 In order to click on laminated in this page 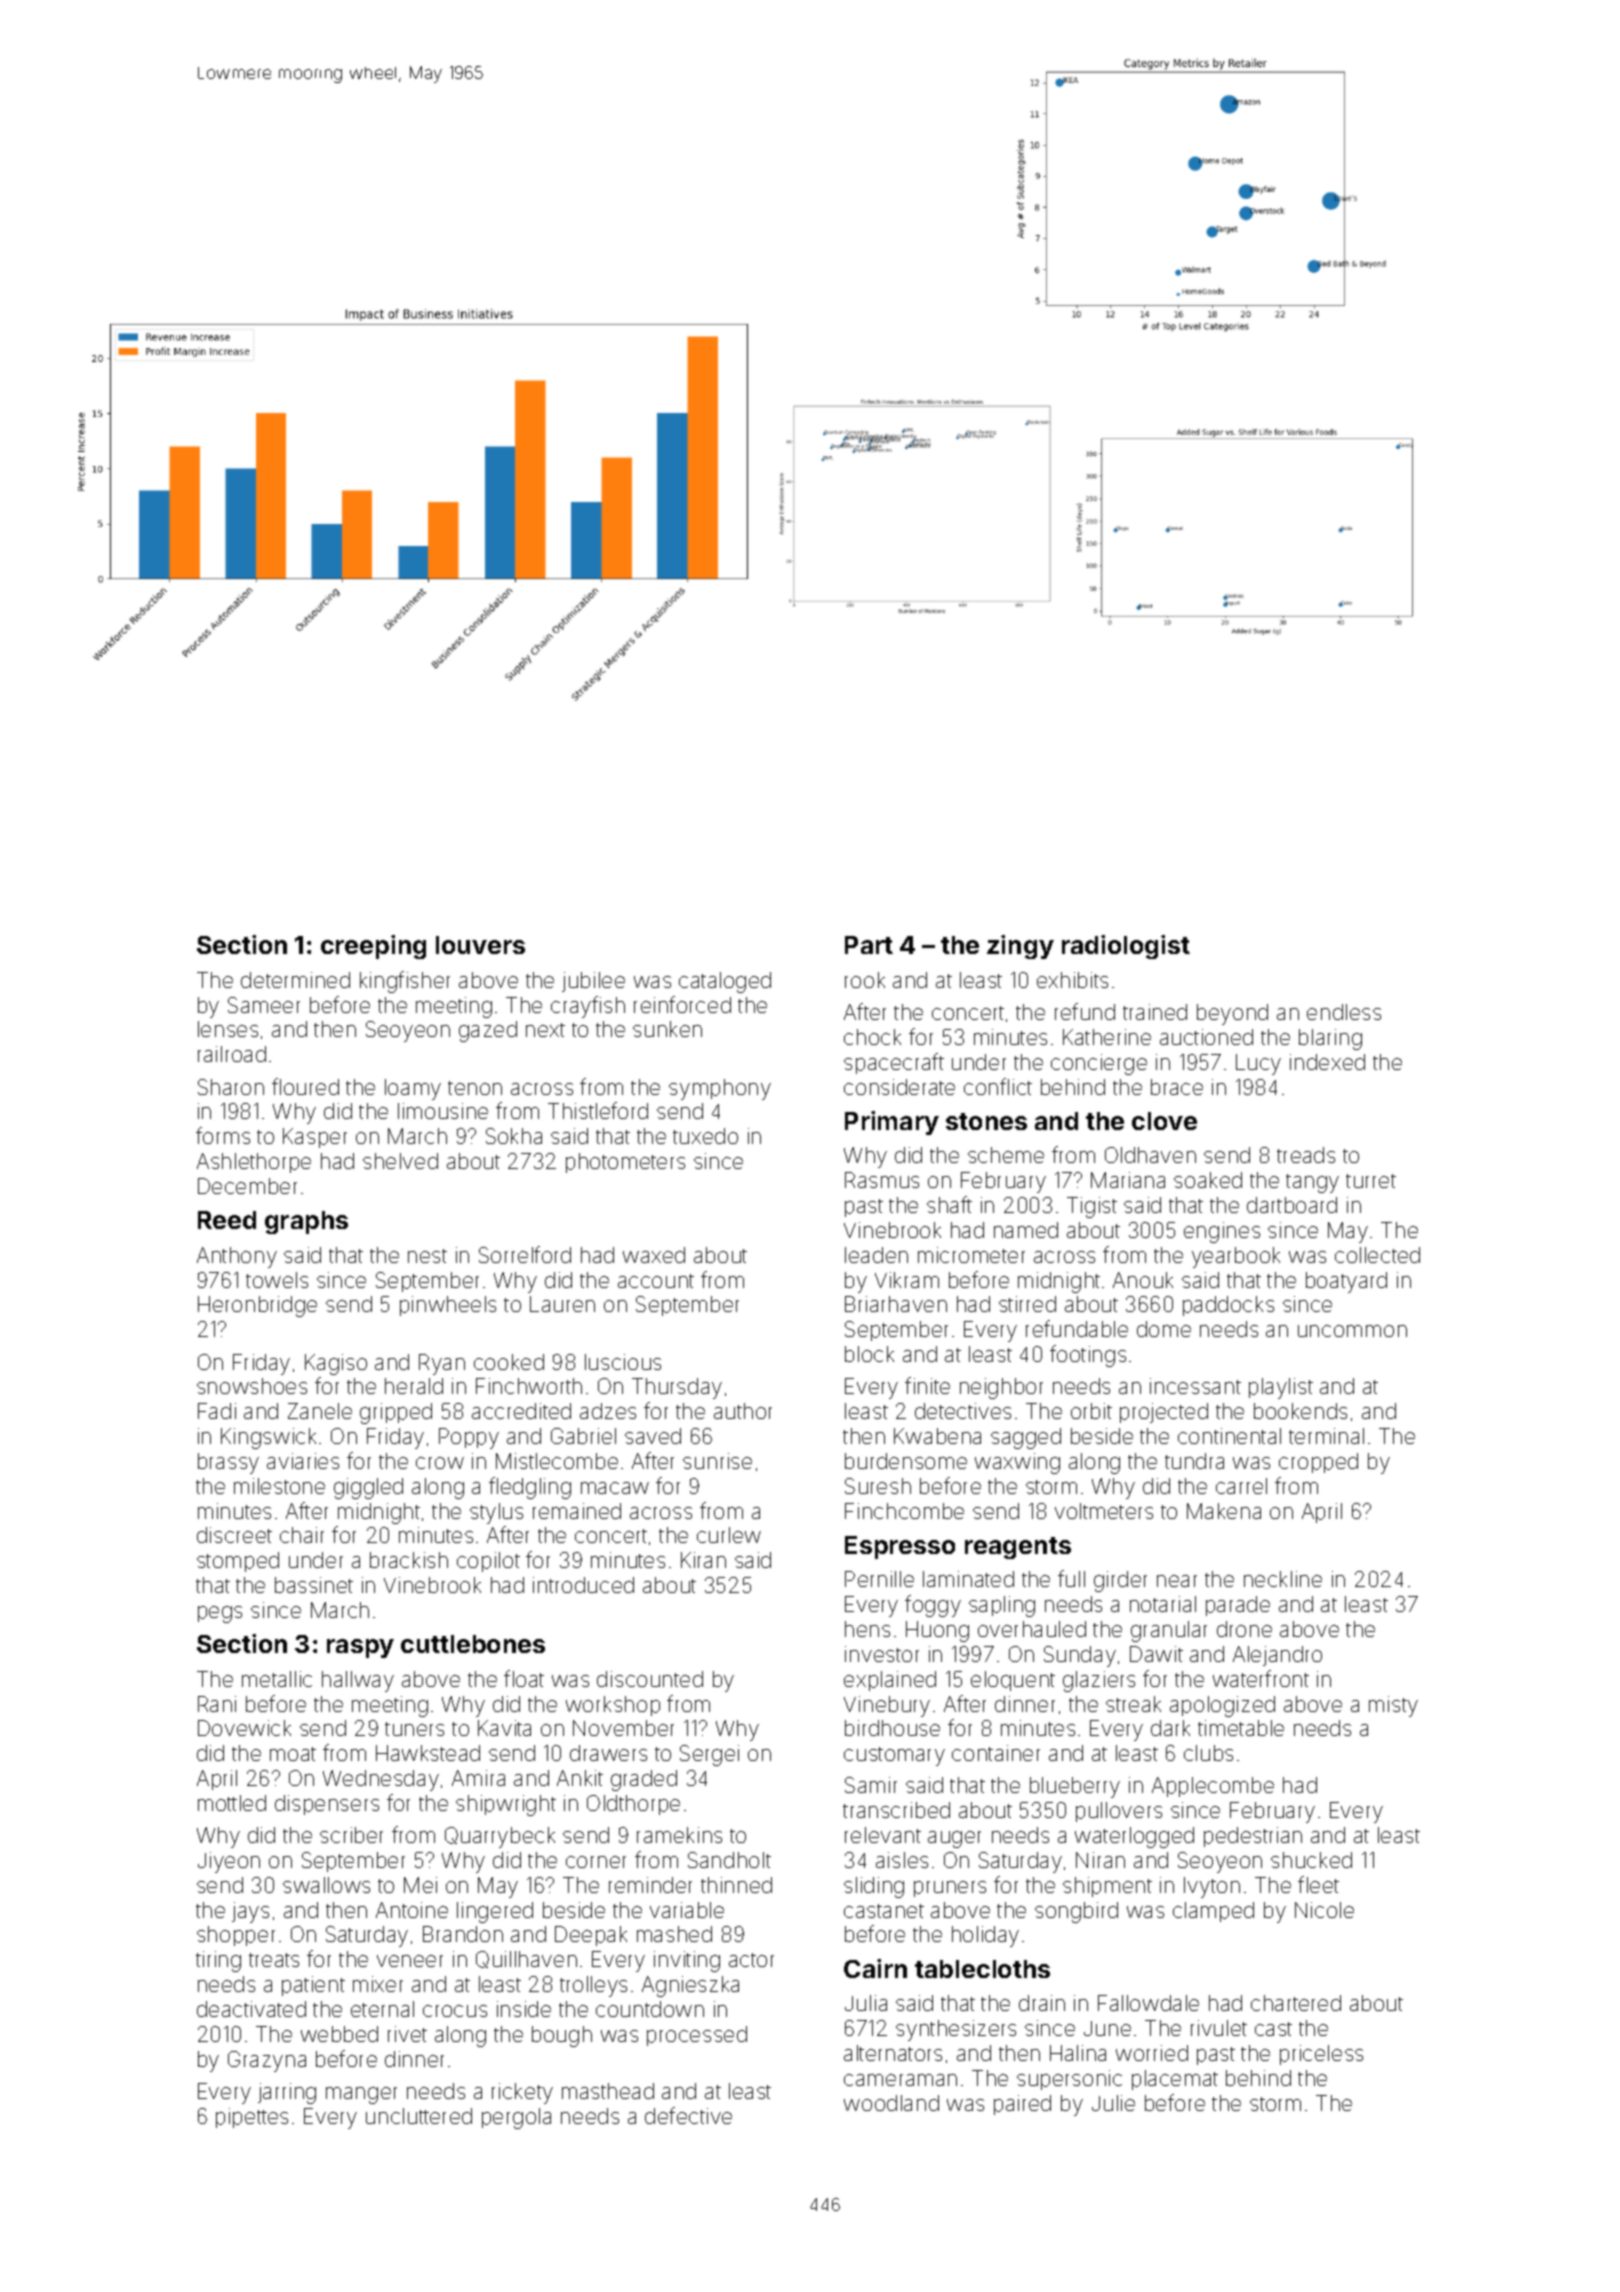, I will do `click(968, 1579)`.
